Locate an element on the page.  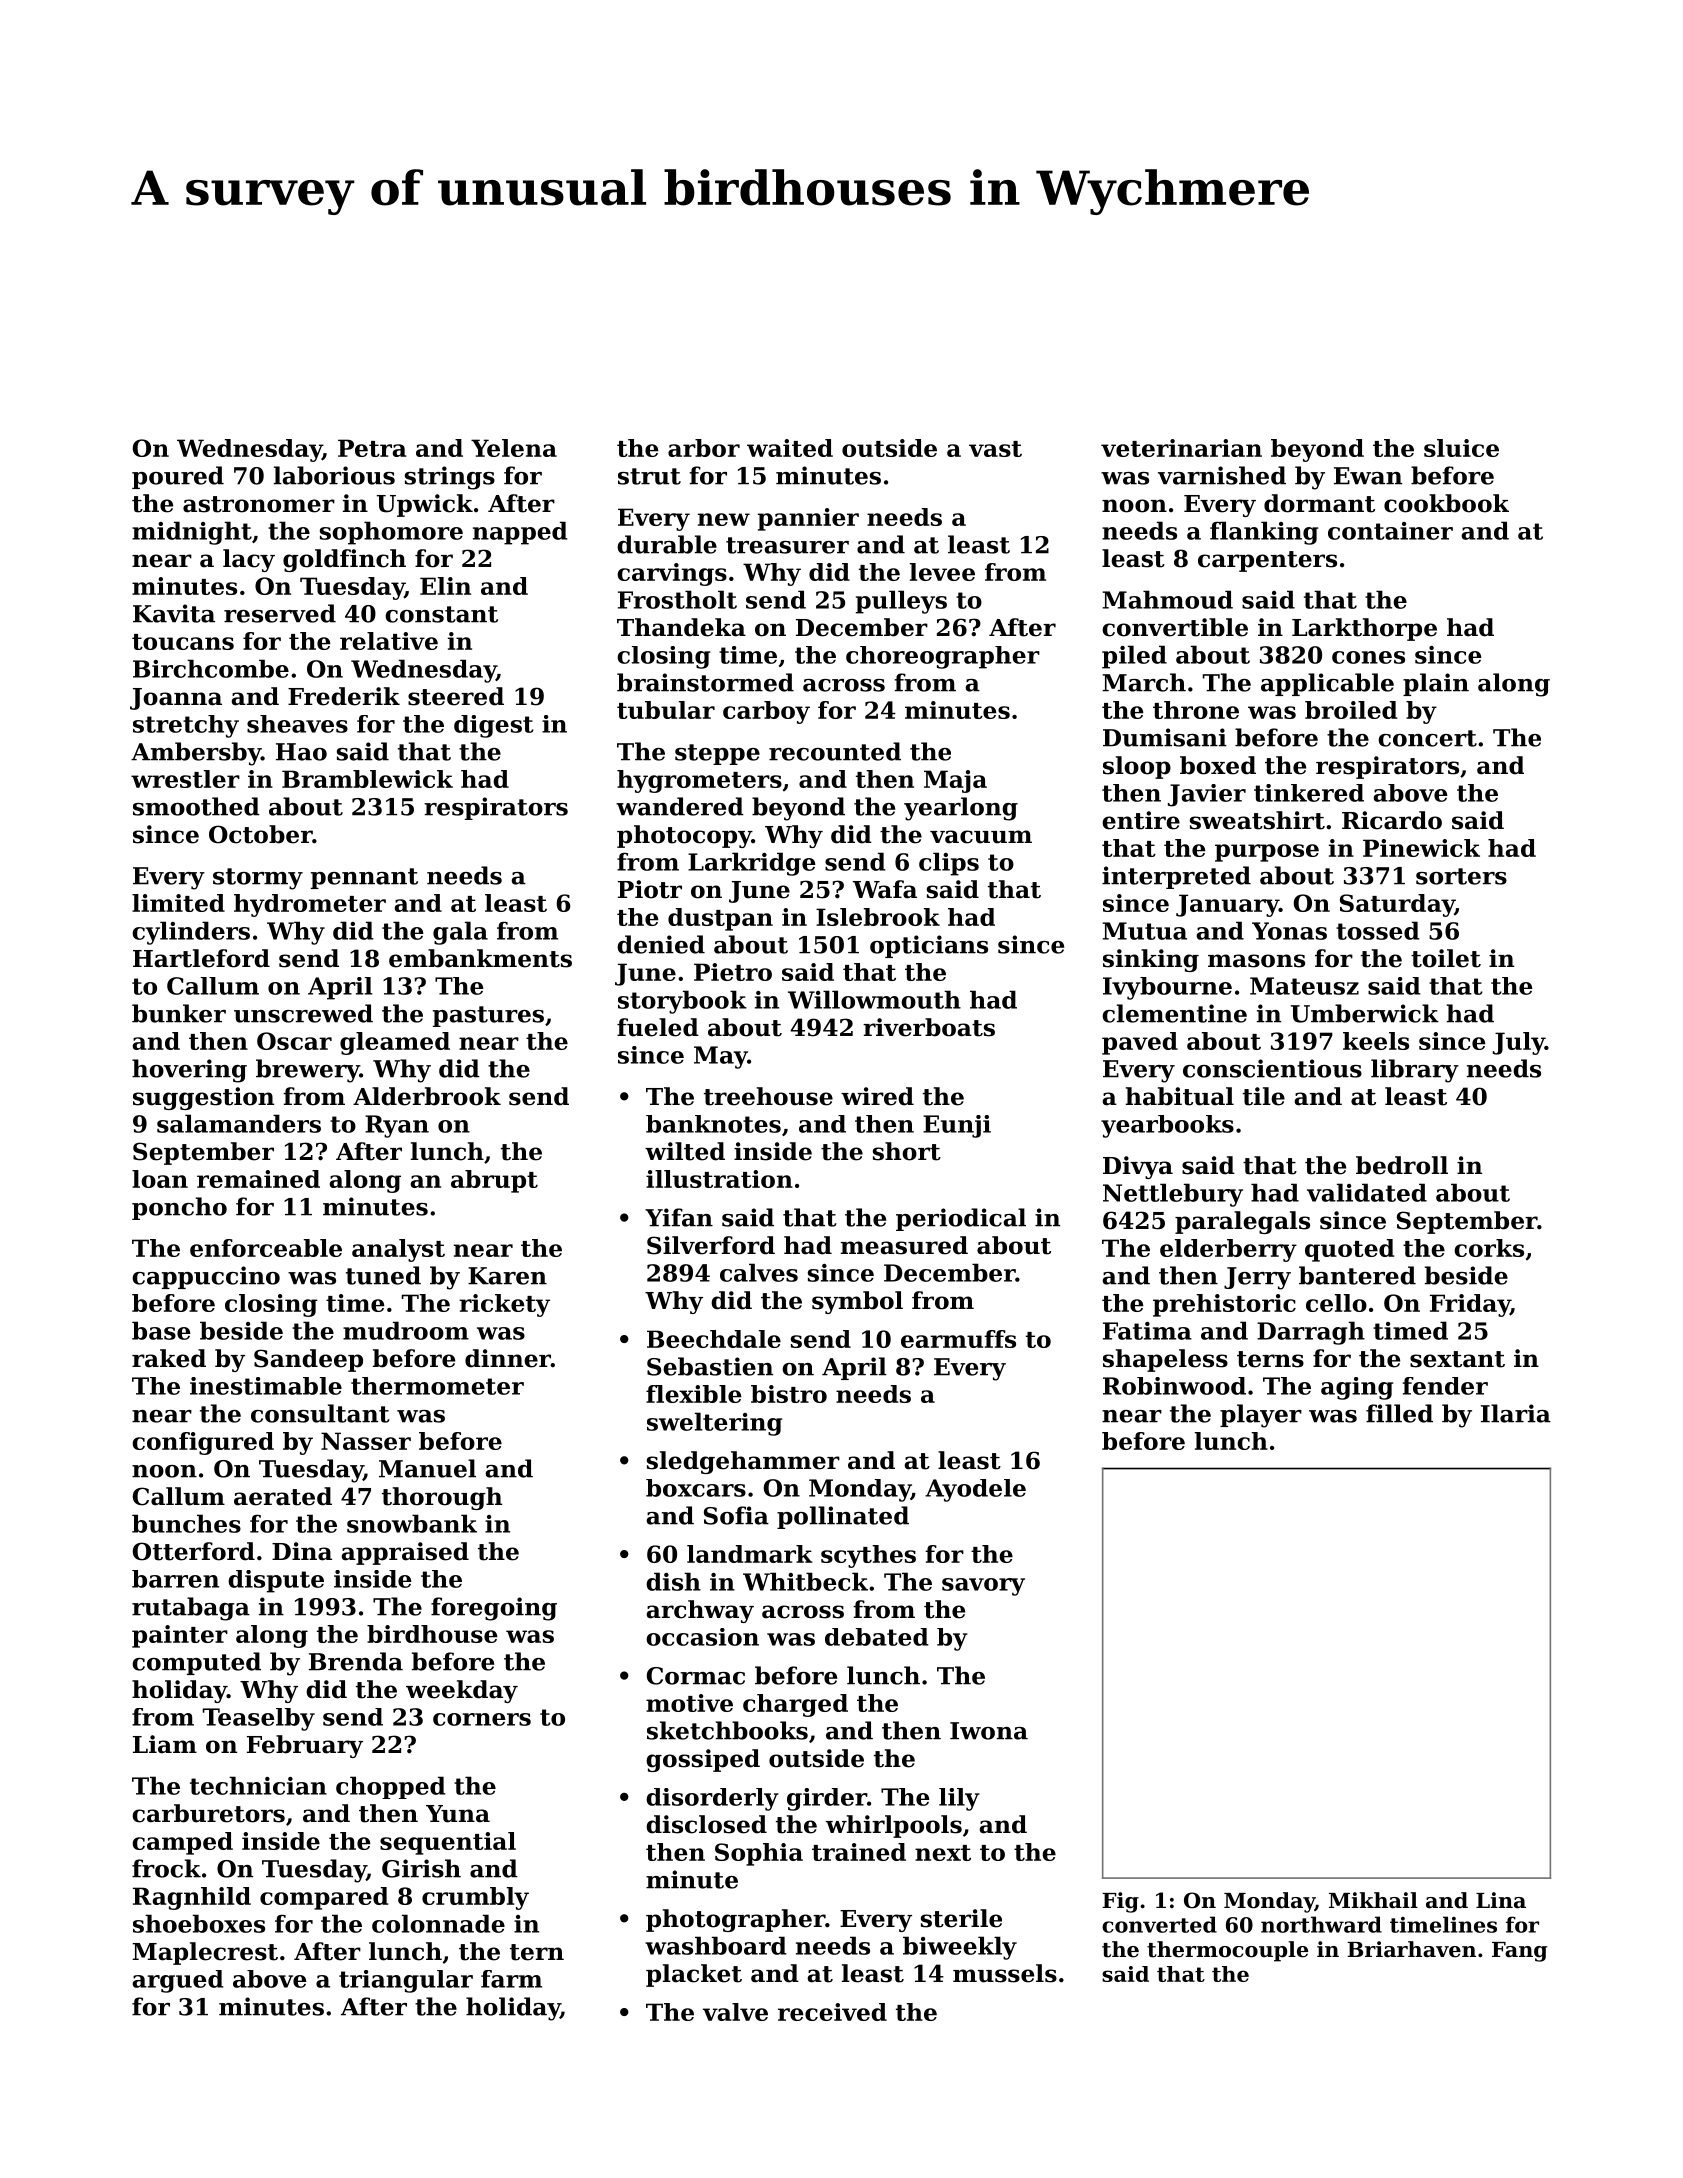
lacy is located at coordinates (249, 560).
